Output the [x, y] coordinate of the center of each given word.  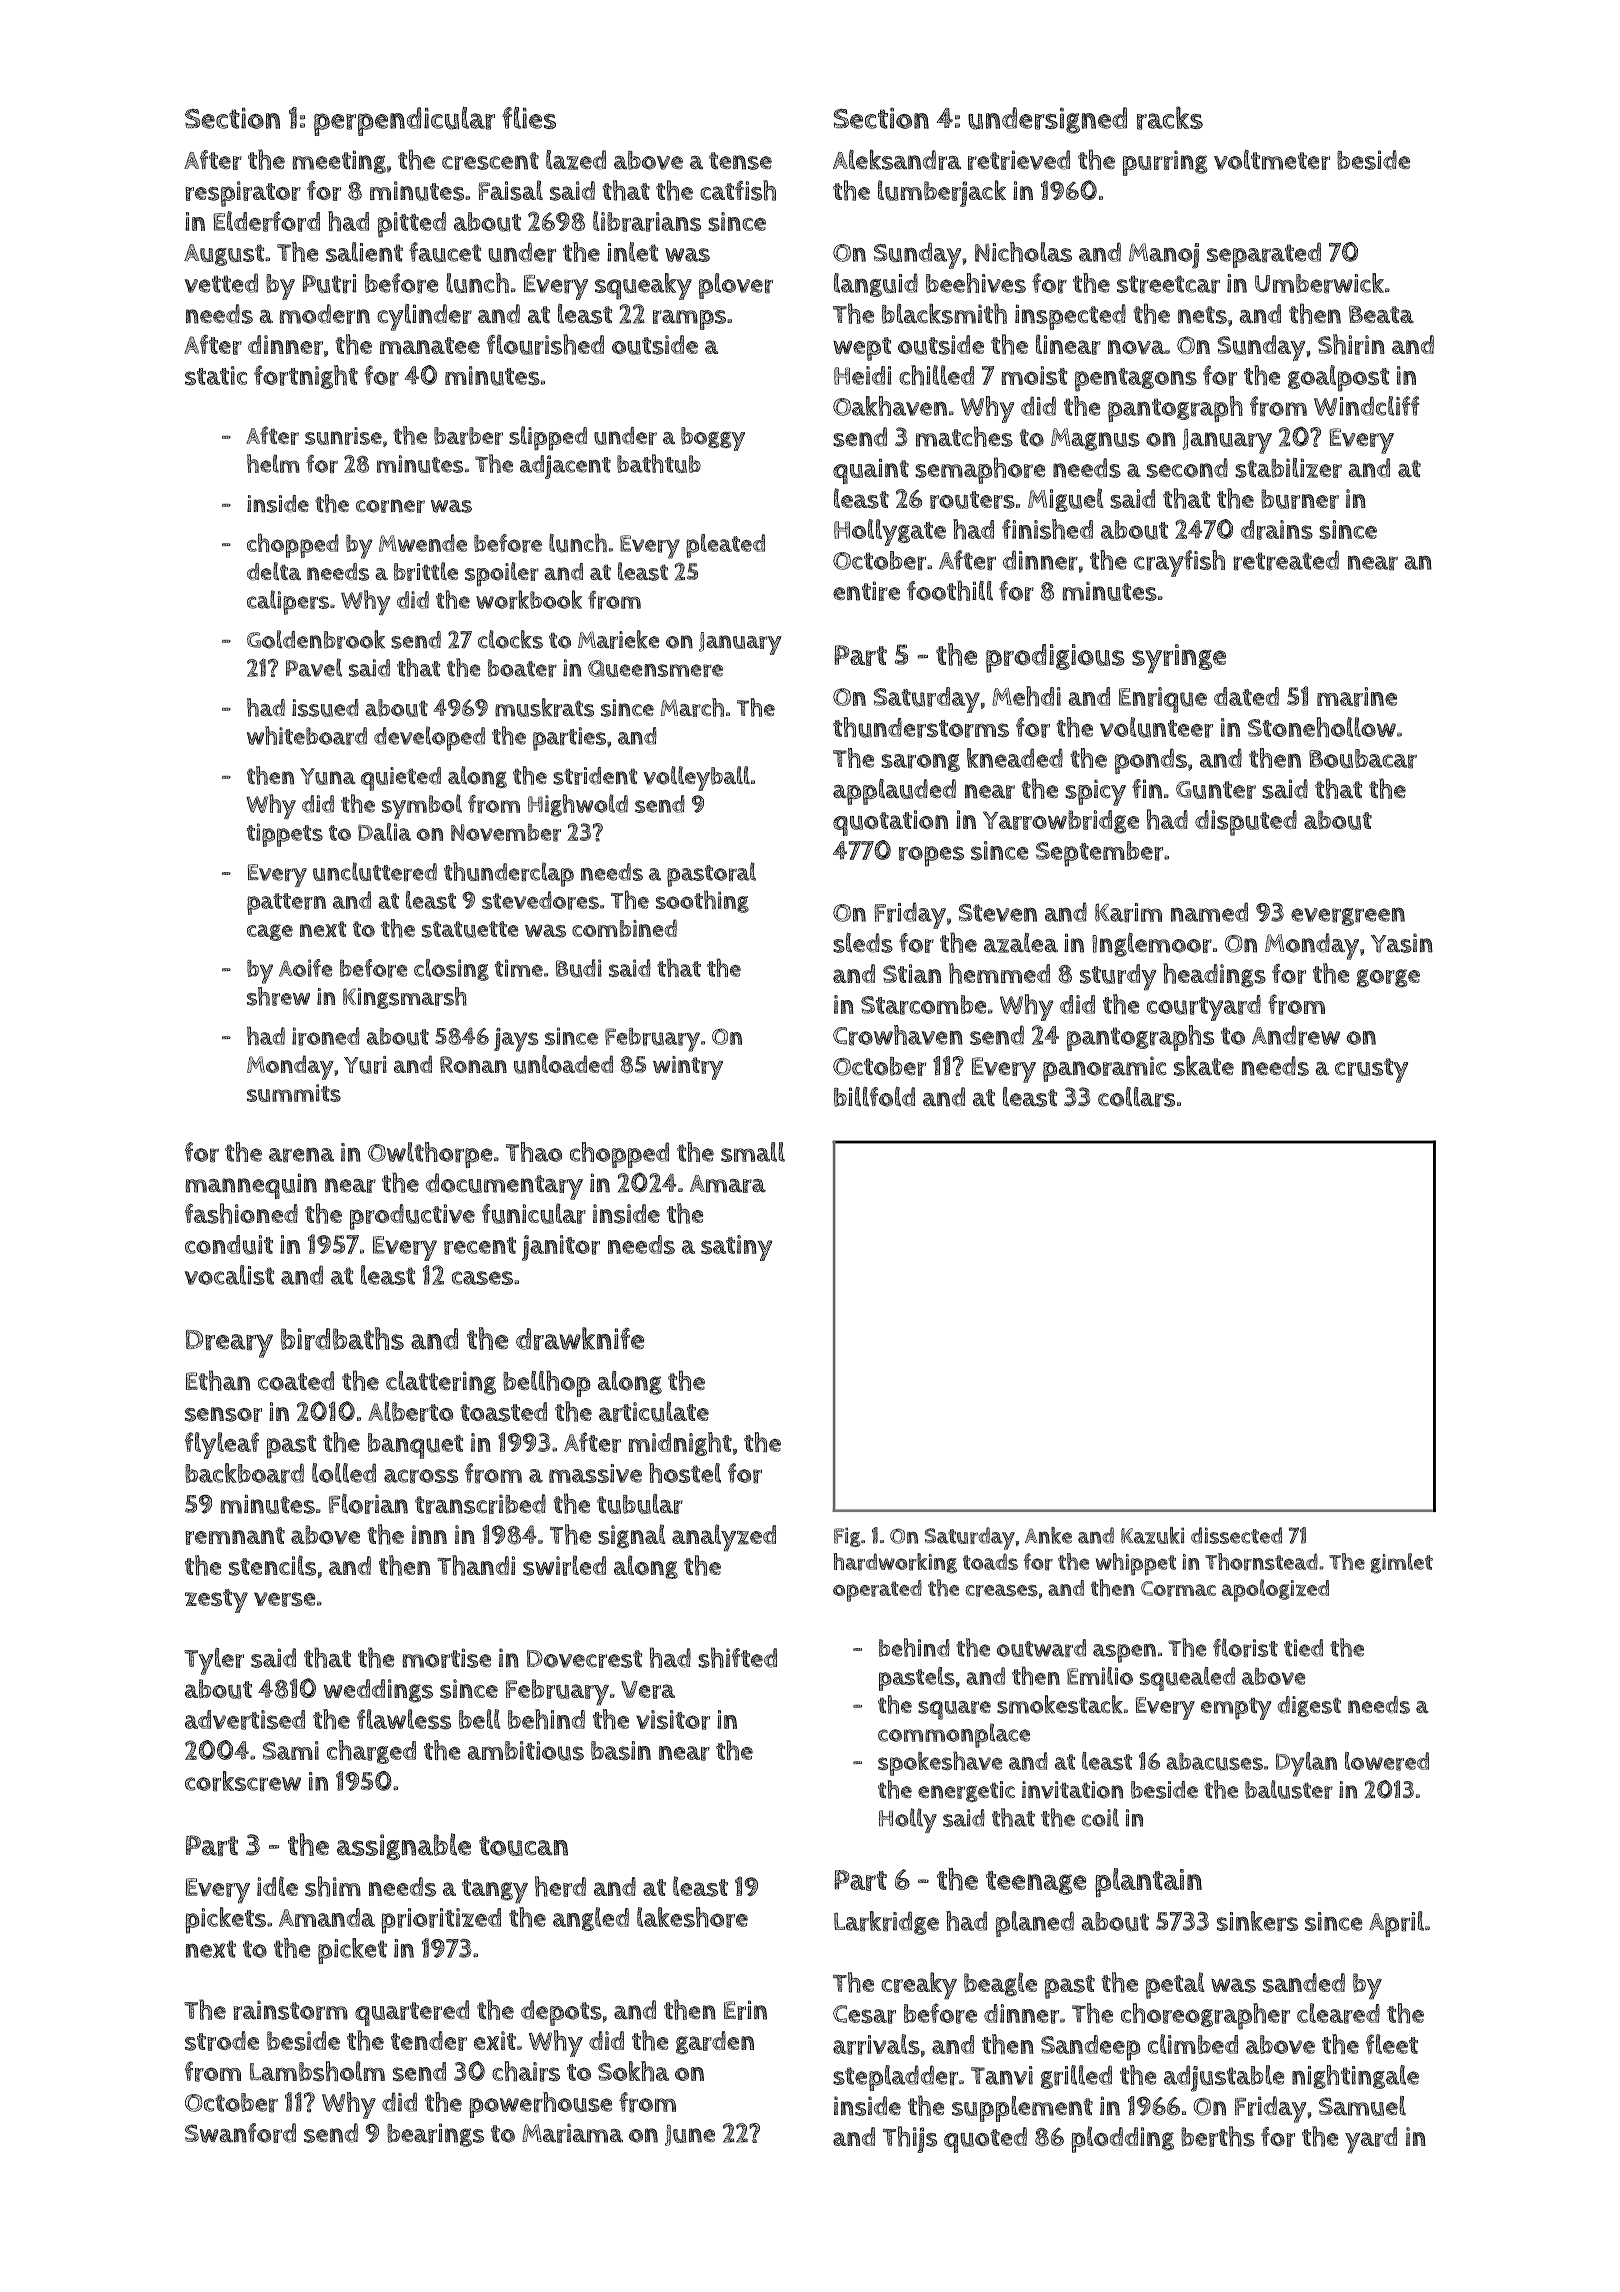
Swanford [240, 2133]
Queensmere [655, 668]
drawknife [580, 1338]
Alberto [410, 1411]
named [1209, 912]
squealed [1187, 1679]
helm [273, 463]
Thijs [910, 2139]
